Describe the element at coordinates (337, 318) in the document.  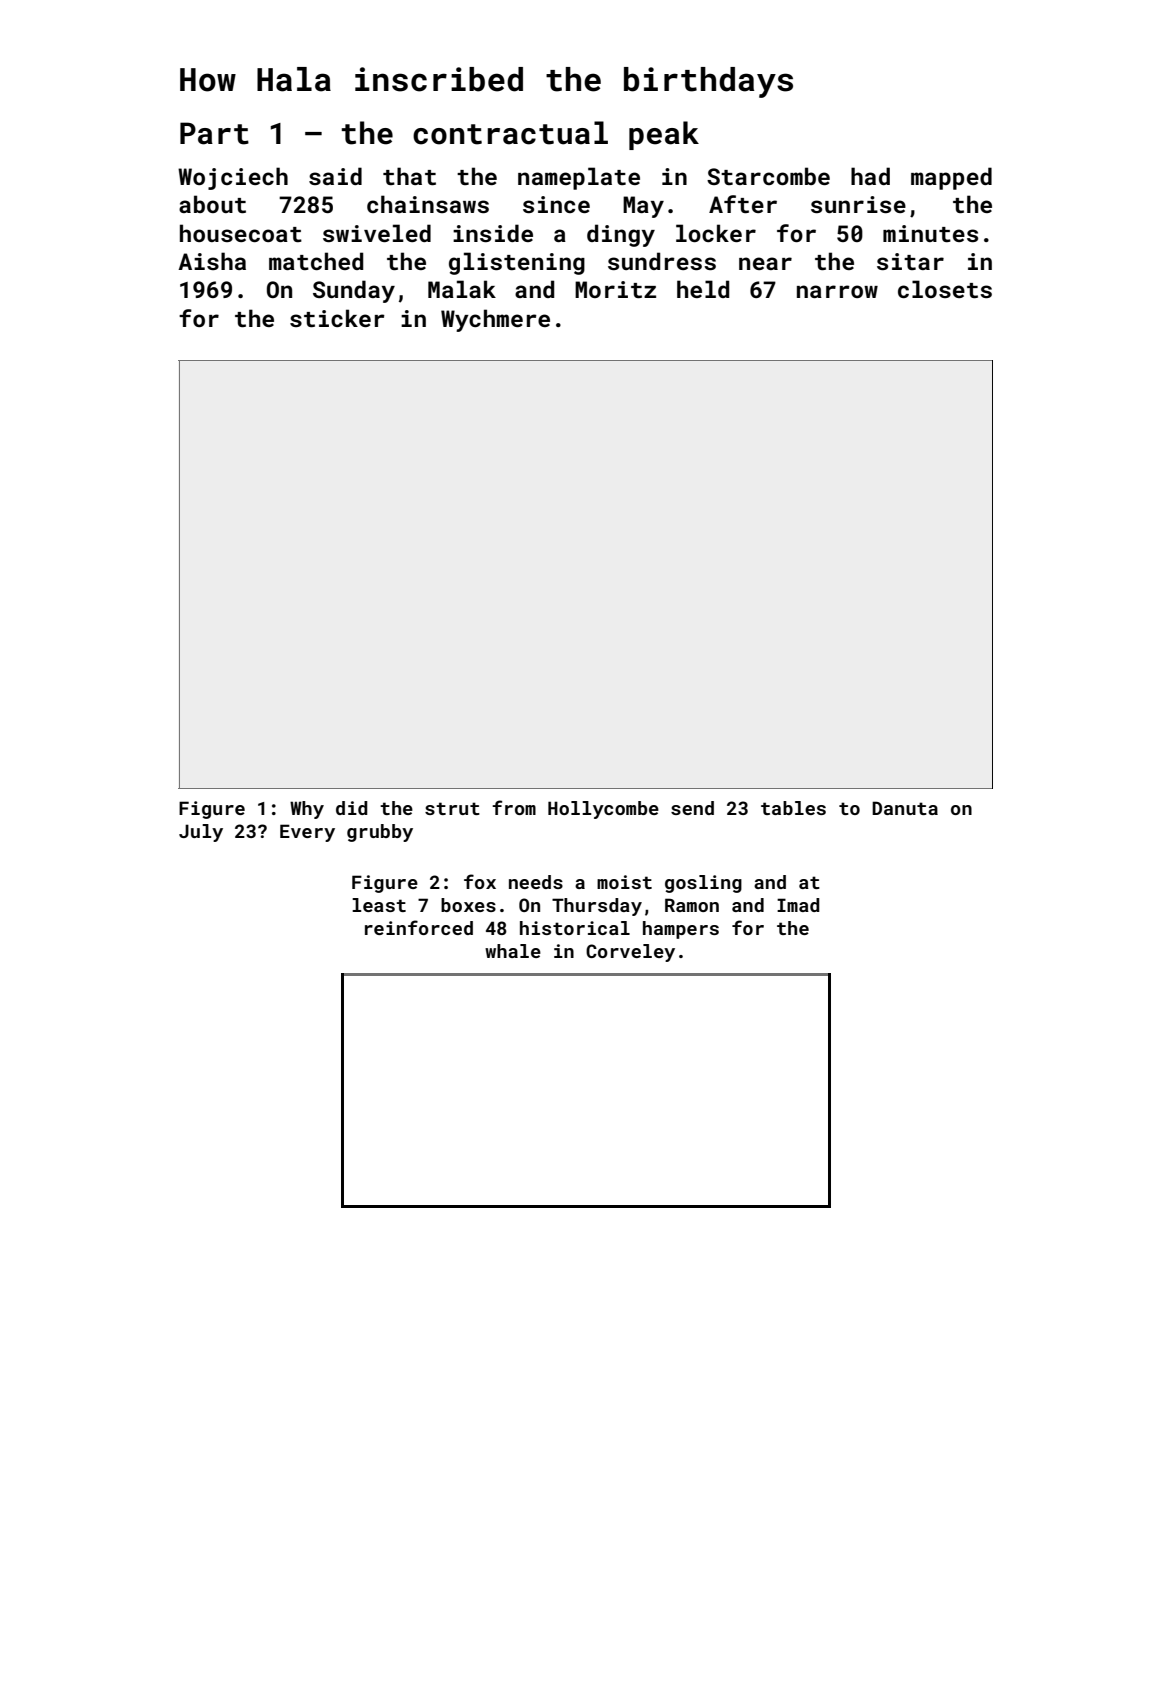
I see `sticker` at that location.
